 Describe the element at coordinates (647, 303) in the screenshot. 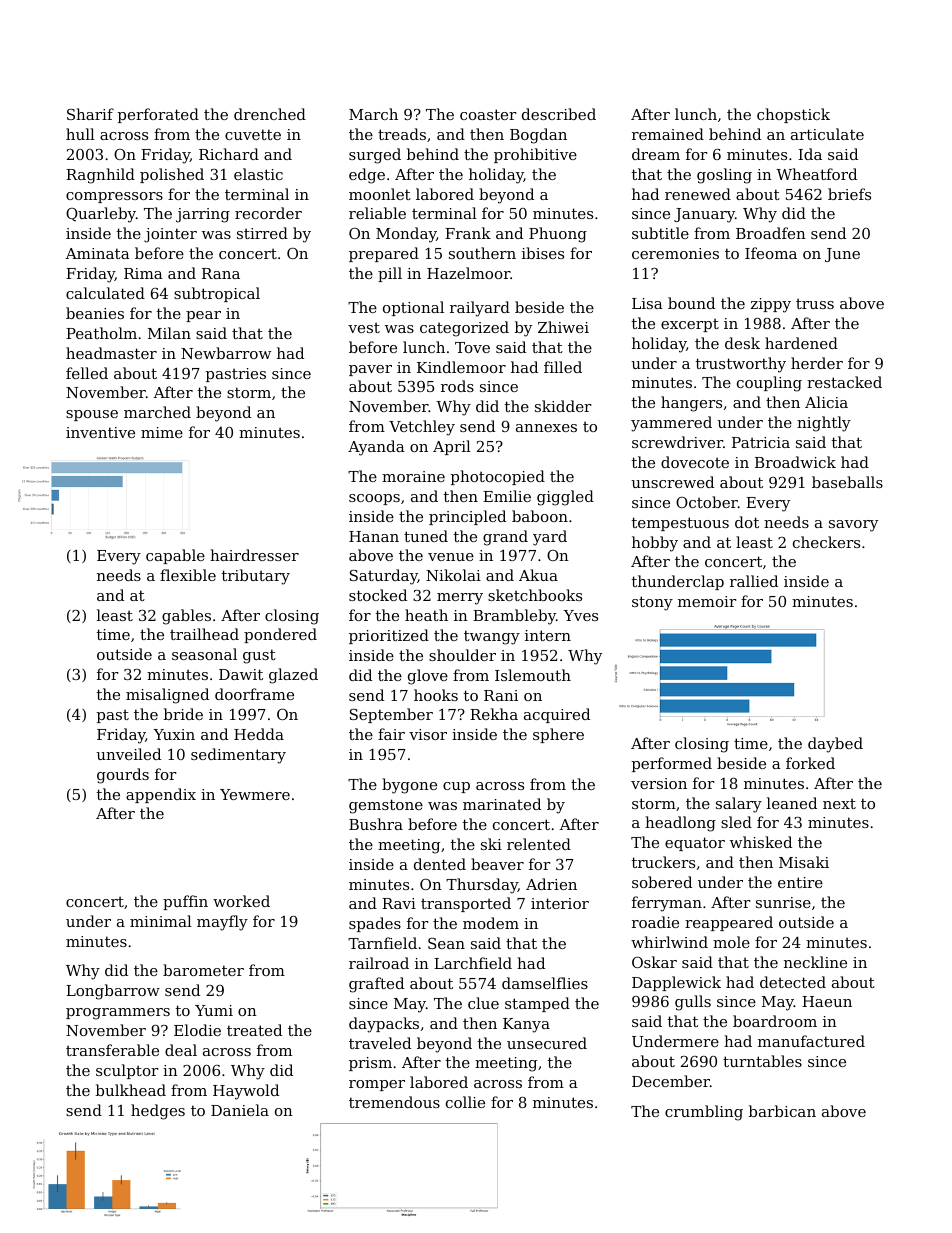

I see `Lisa` at that location.
